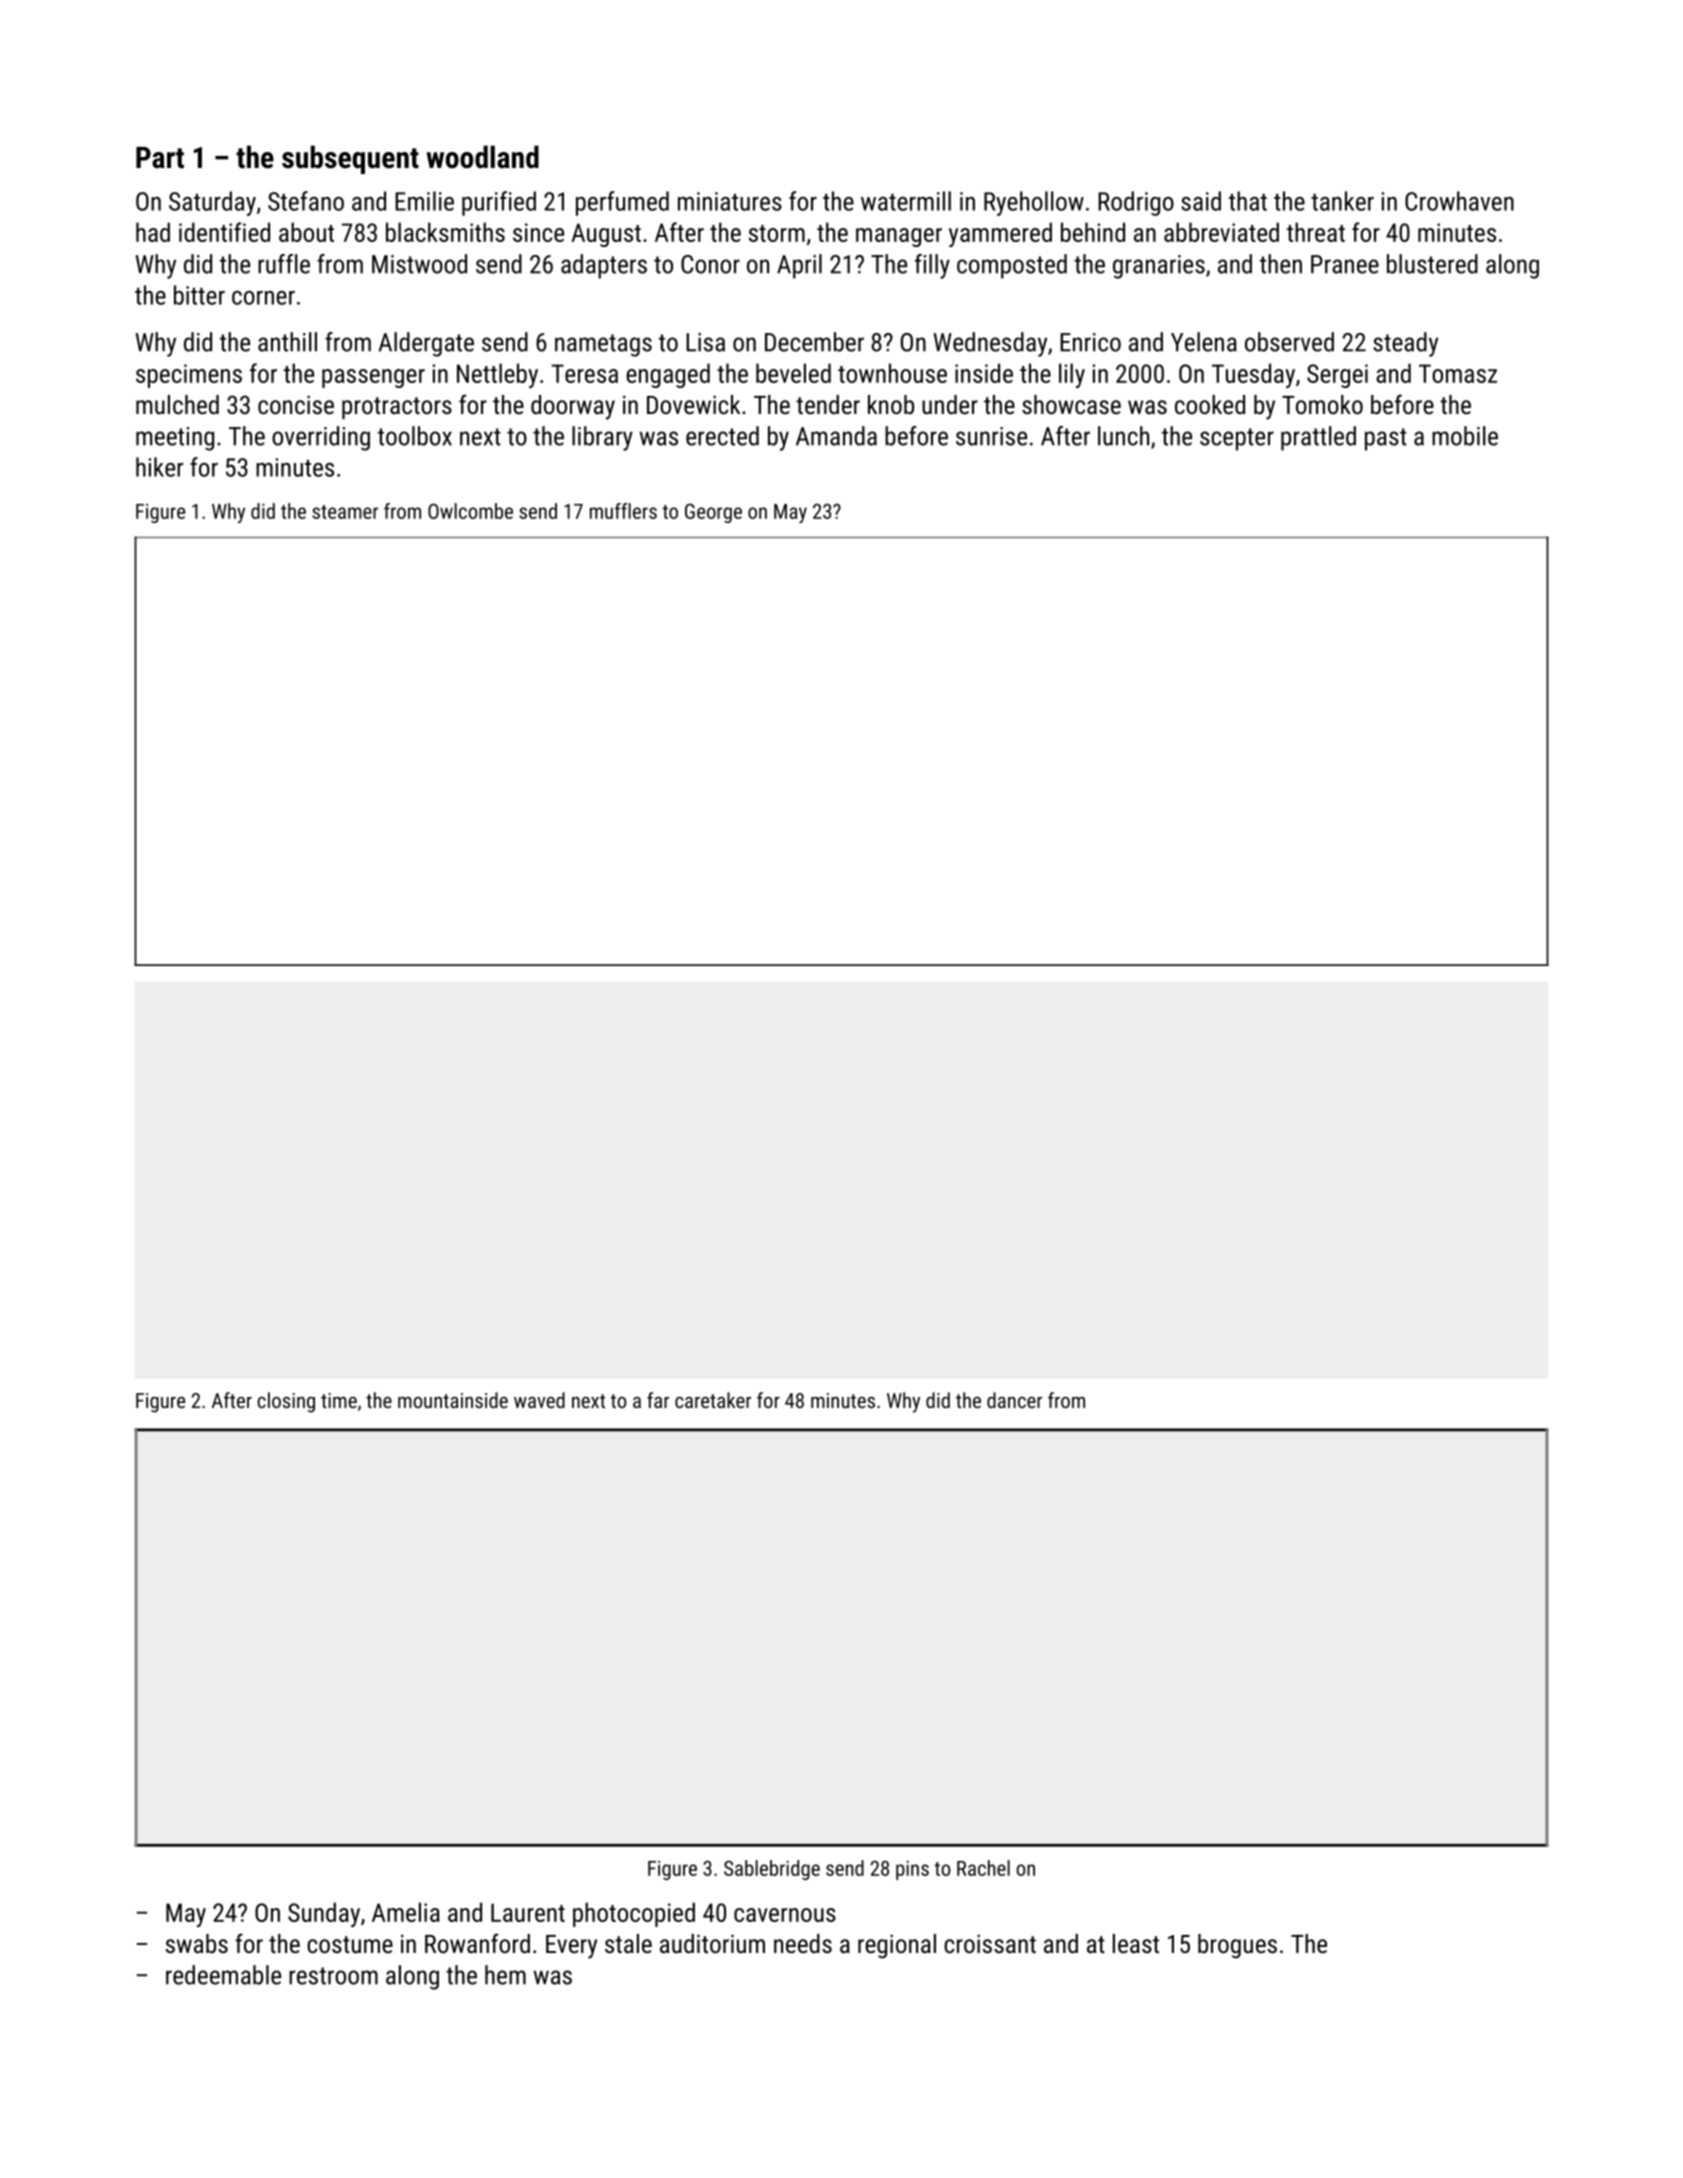 This screenshot has width=1683, height=2178. I want to click on Owlcombe, so click(470, 511).
